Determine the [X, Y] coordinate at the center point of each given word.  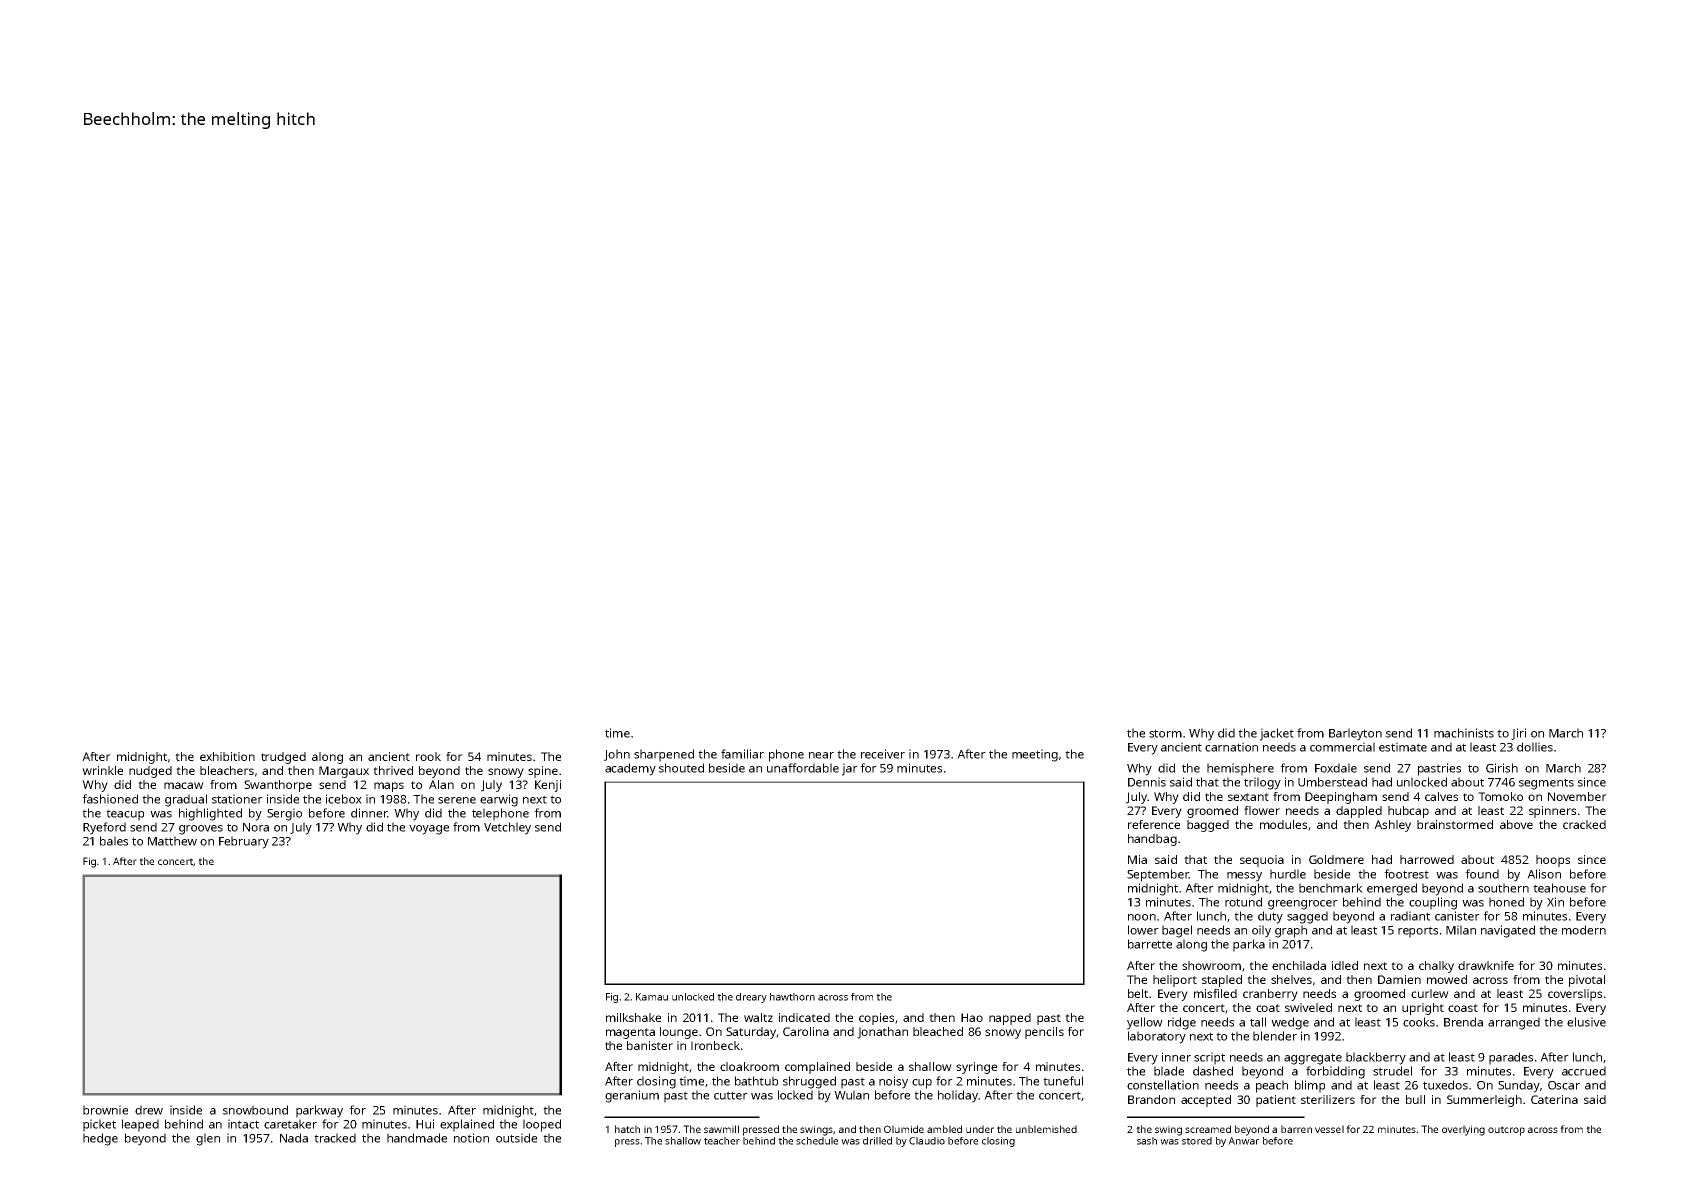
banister [650, 1045]
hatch [627, 1129]
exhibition [227, 756]
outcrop [1506, 1131]
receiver [883, 754]
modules [1283, 824]
